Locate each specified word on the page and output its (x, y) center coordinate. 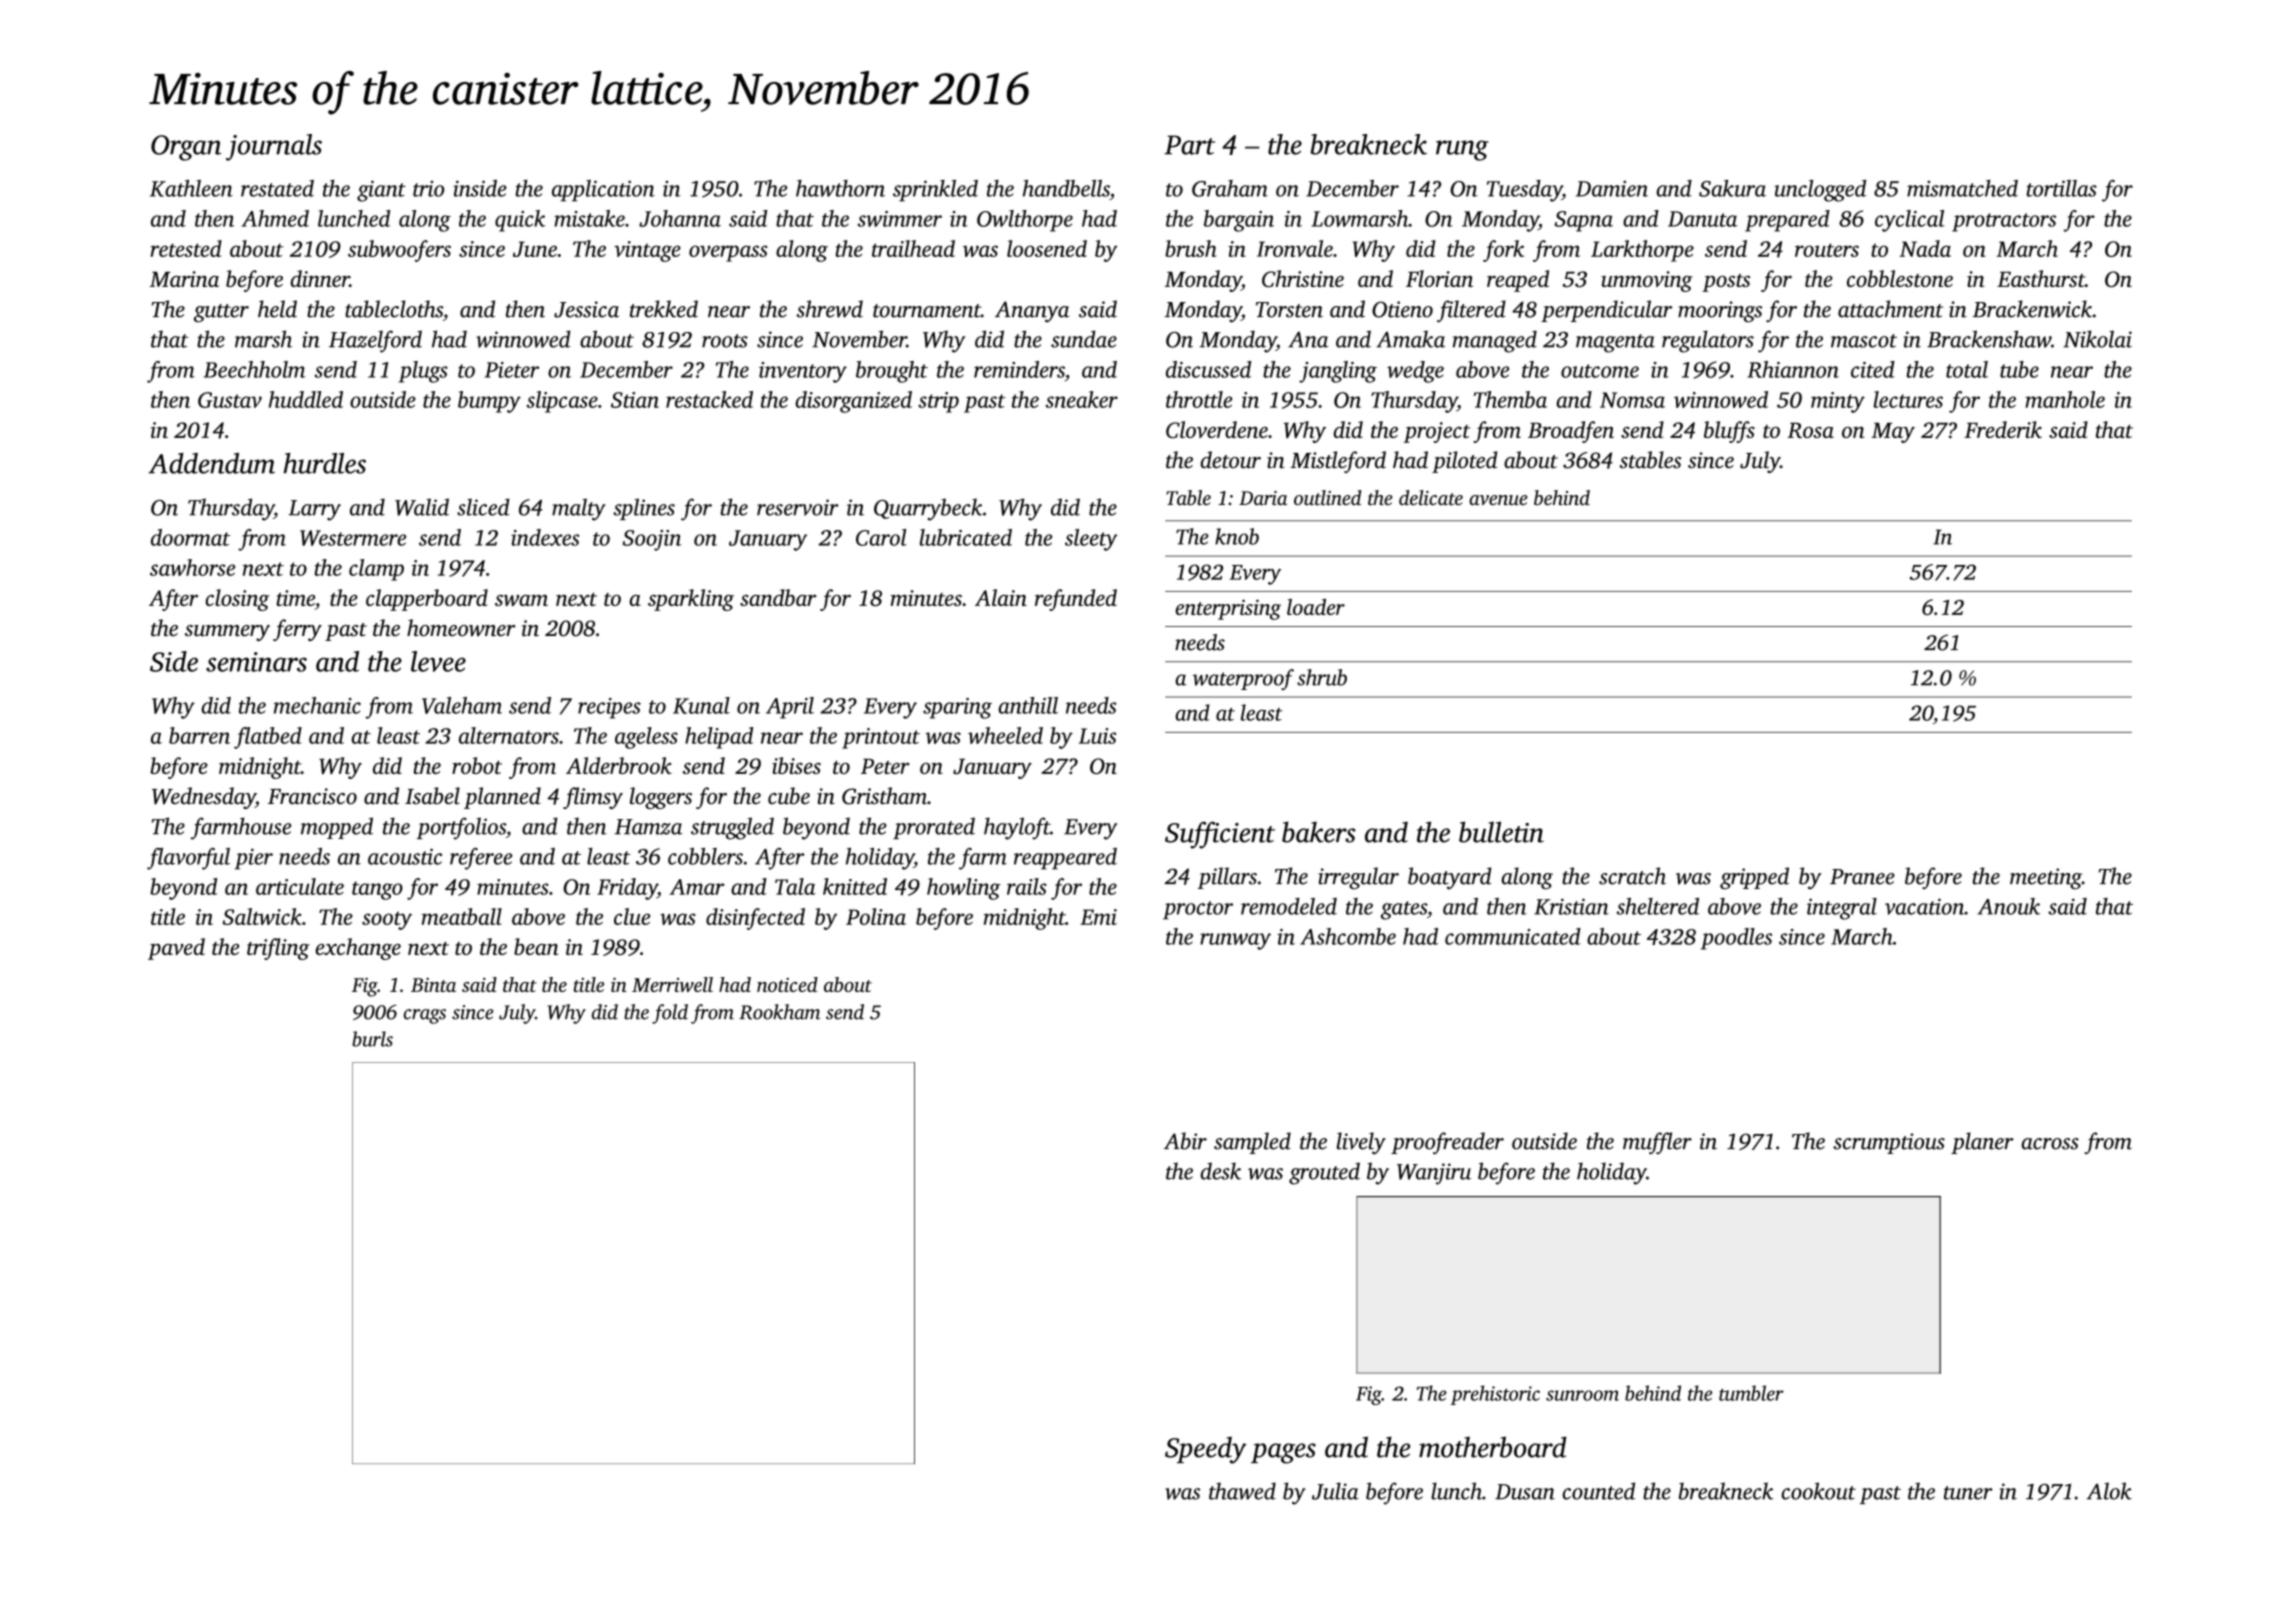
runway (1235, 941)
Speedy (1206, 1450)
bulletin (1501, 832)
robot (477, 765)
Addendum (211, 463)
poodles (1736, 939)
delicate (1431, 497)
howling (964, 889)
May (1893, 433)
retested (186, 248)
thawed (1242, 1491)
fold (670, 1014)
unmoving (1647, 281)
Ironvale (1295, 248)
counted (1598, 1491)
